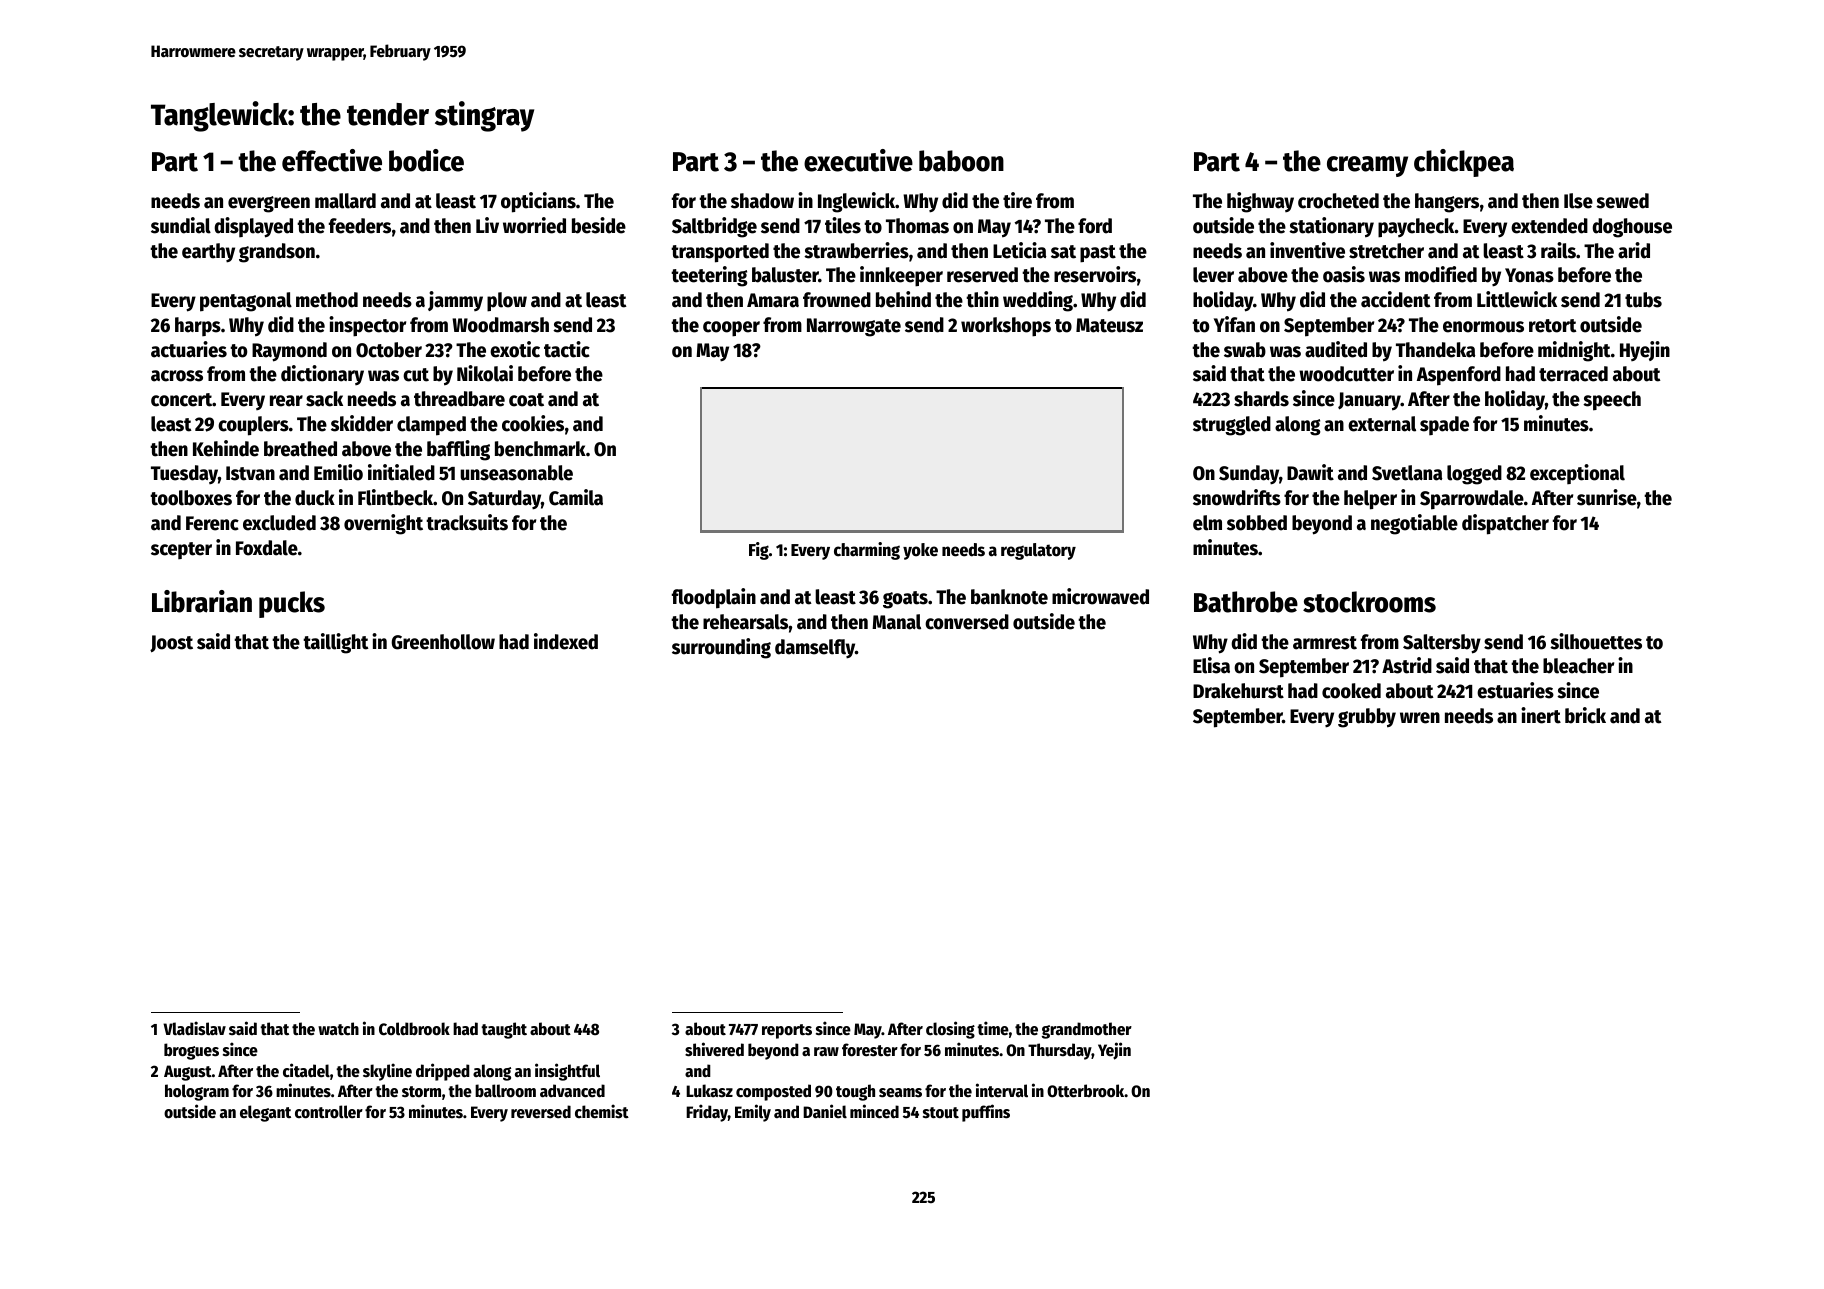 This screenshot has width=1824, height=1289. I want to click on seams, so click(900, 1093).
